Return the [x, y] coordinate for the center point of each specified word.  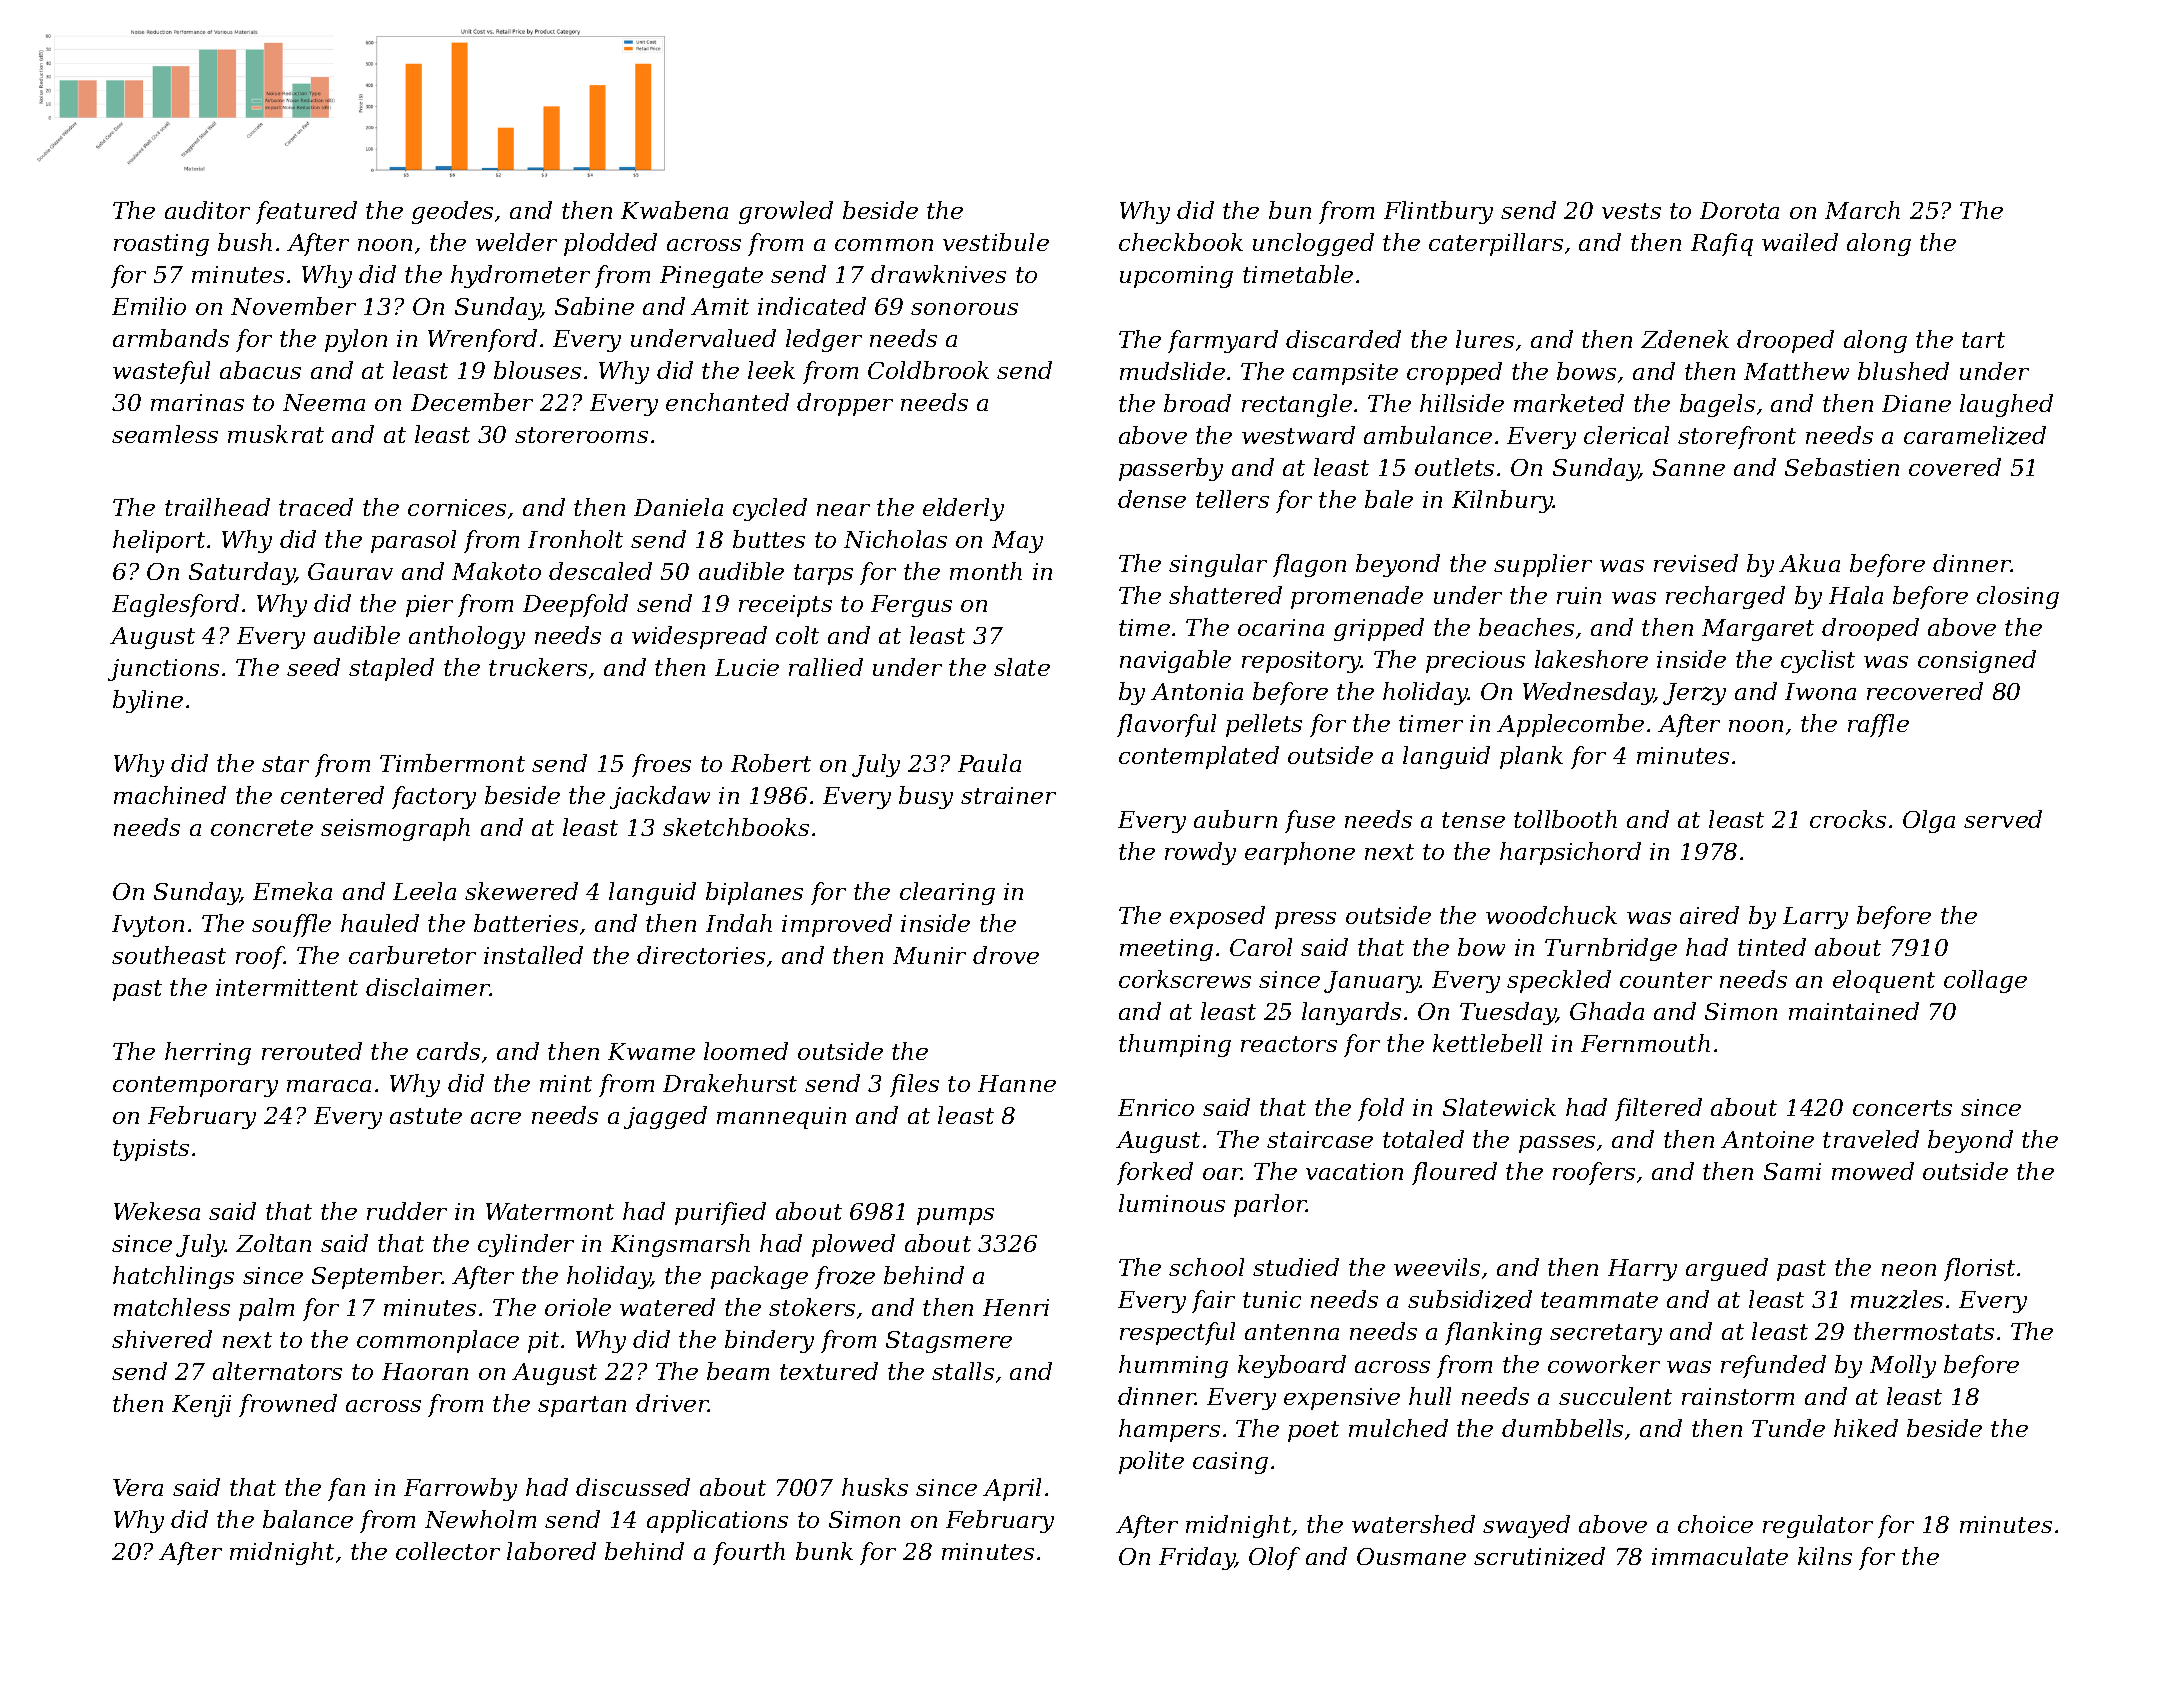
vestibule [996, 242]
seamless [165, 434]
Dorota [1739, 210]
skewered [521, 891]
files [914, 1085]
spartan [582, 1406]
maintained [1854, 1011]
